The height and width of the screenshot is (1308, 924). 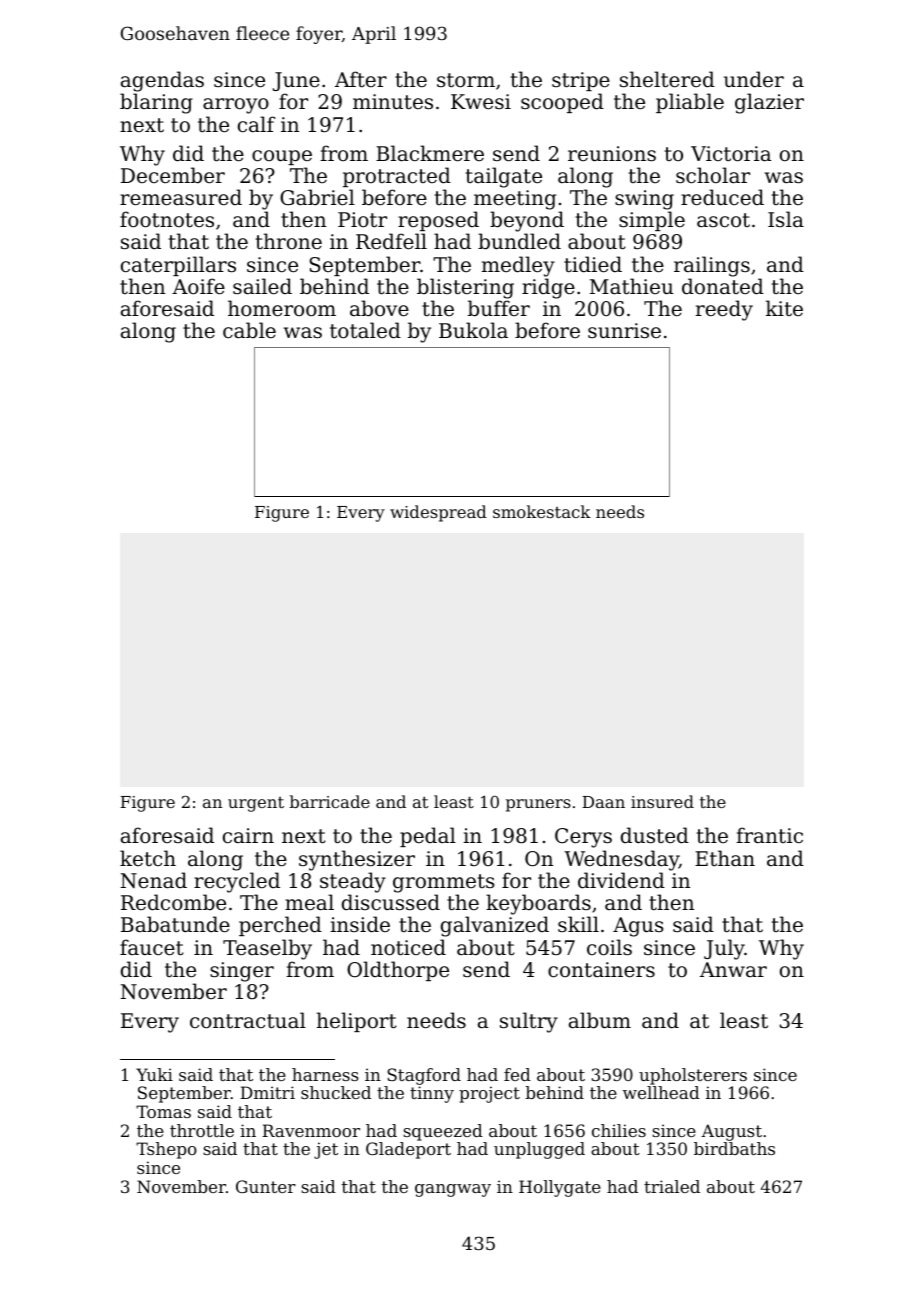 What do you see at coordinates (162, 81) in the screenshot?
I see `agendas` at bounding box center [162, 81].
